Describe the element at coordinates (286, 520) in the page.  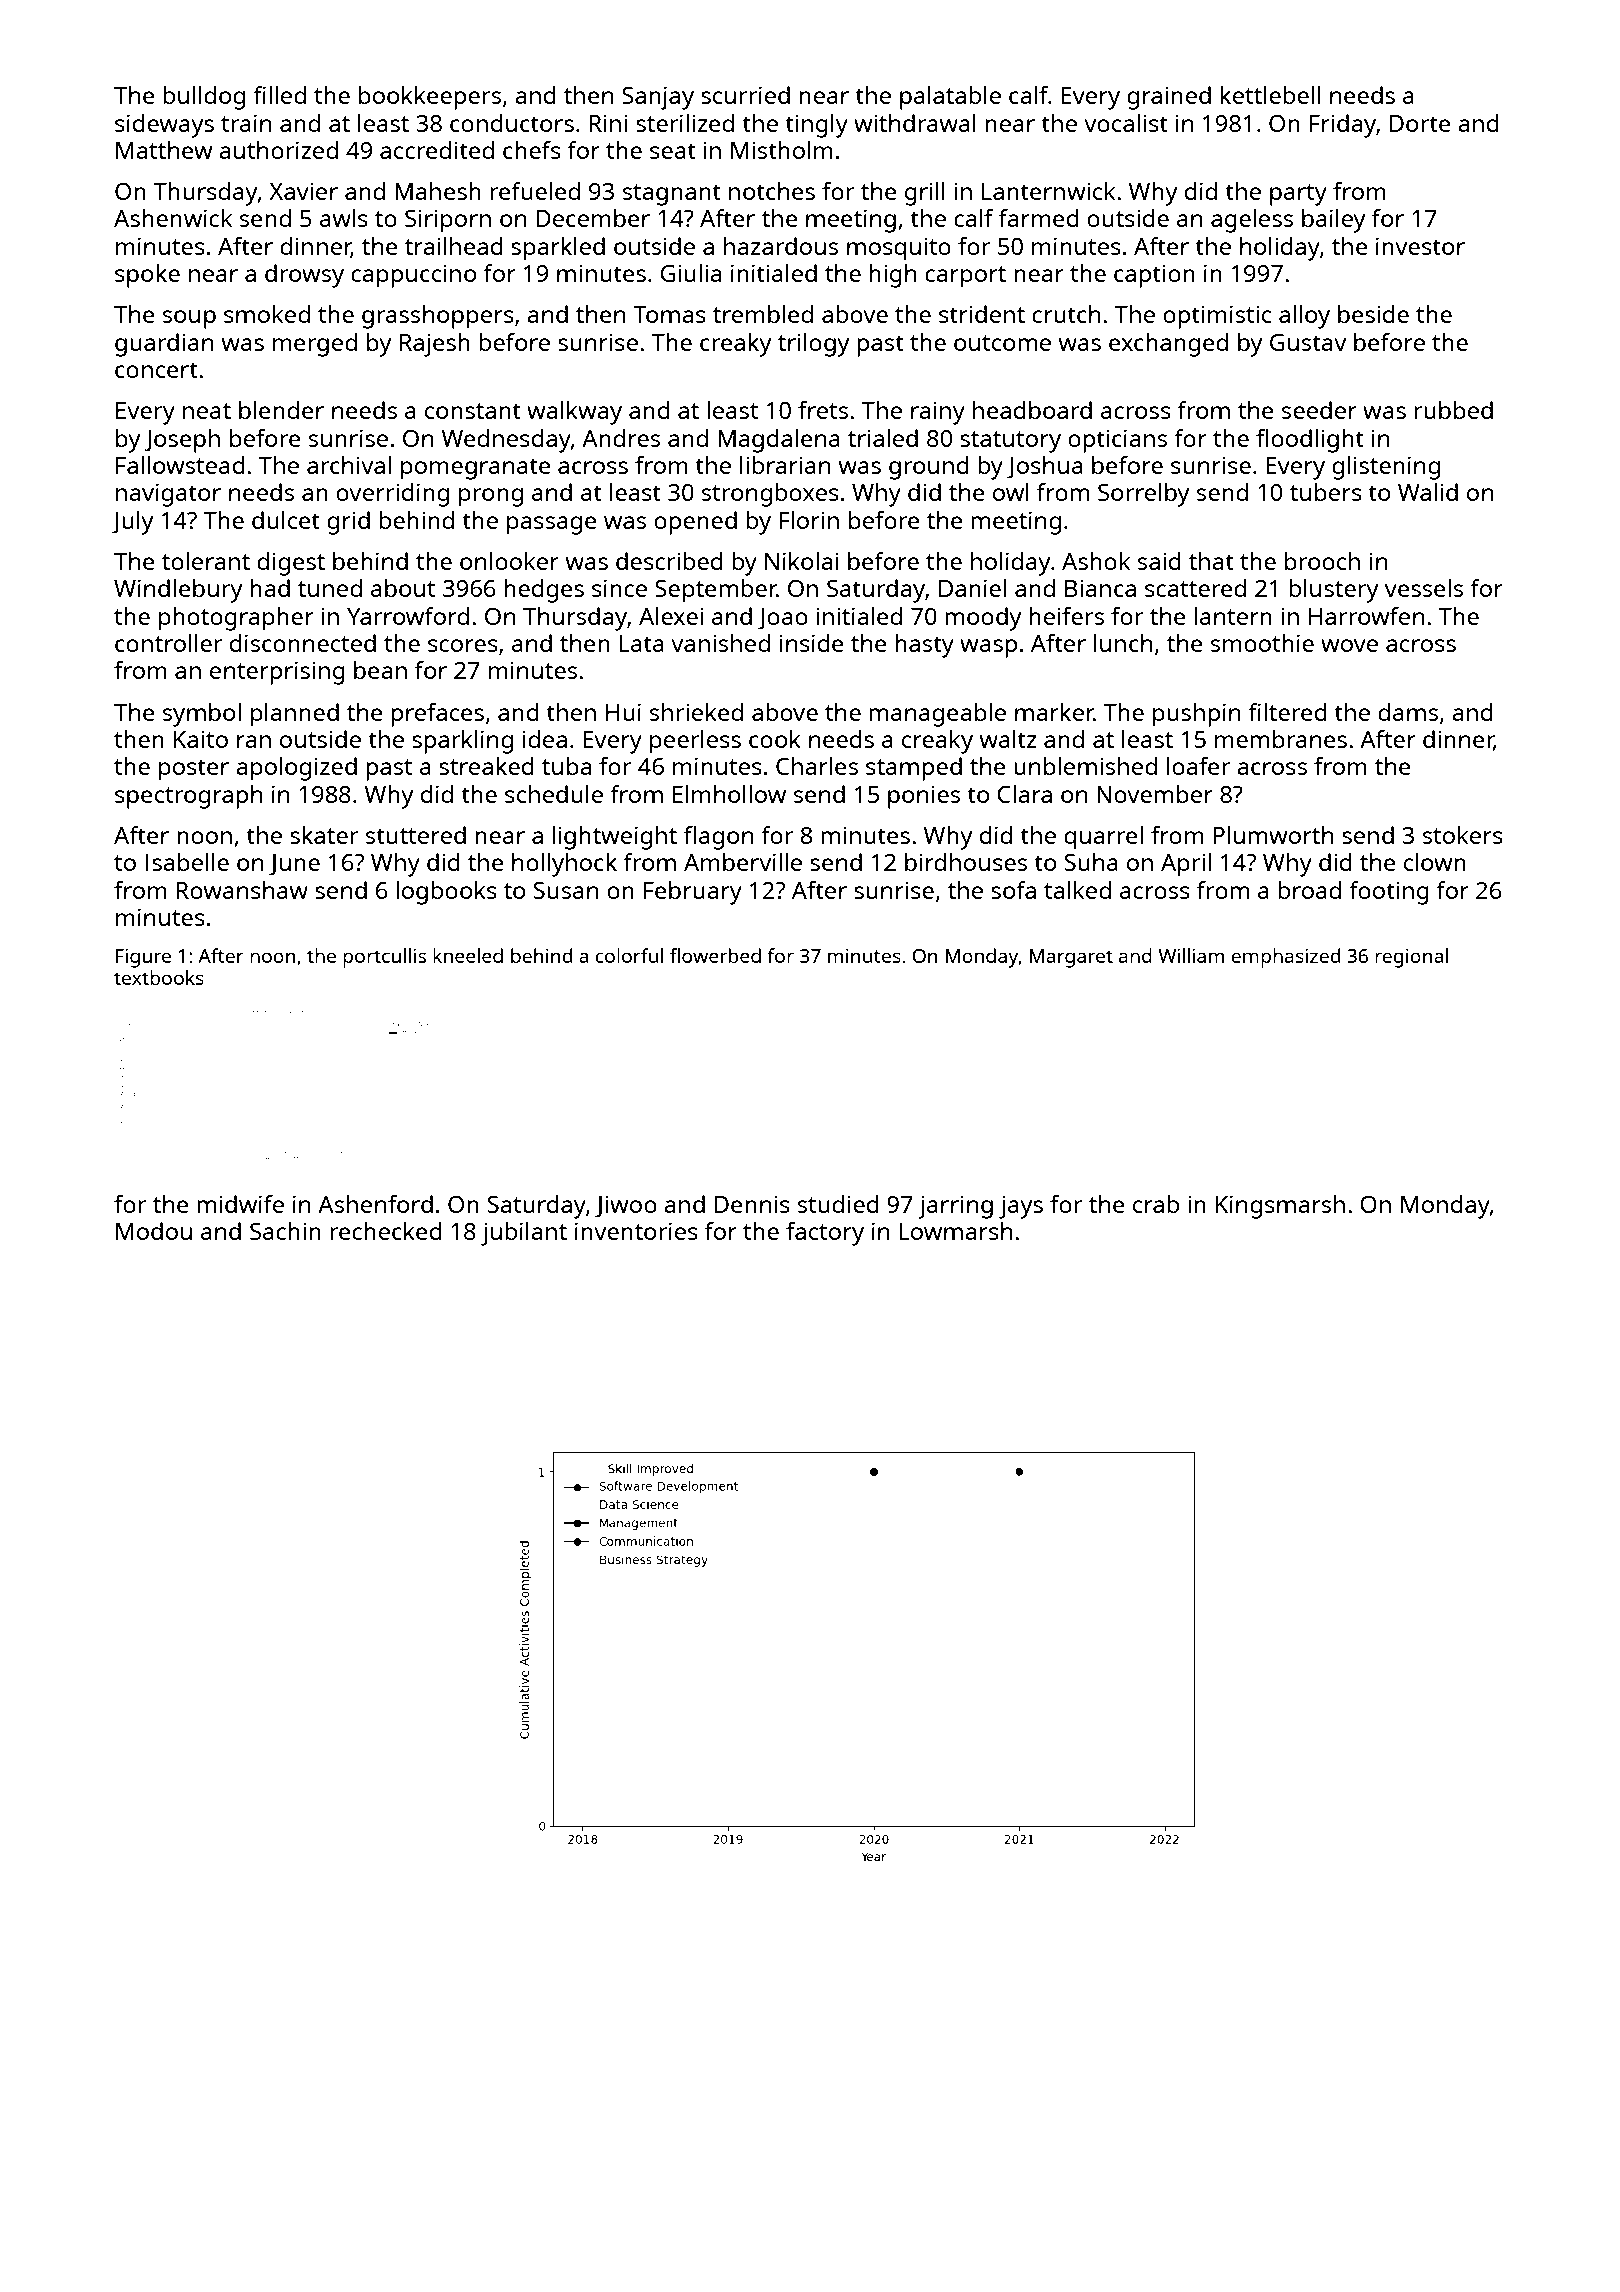
I see `dulcet` at that location.
